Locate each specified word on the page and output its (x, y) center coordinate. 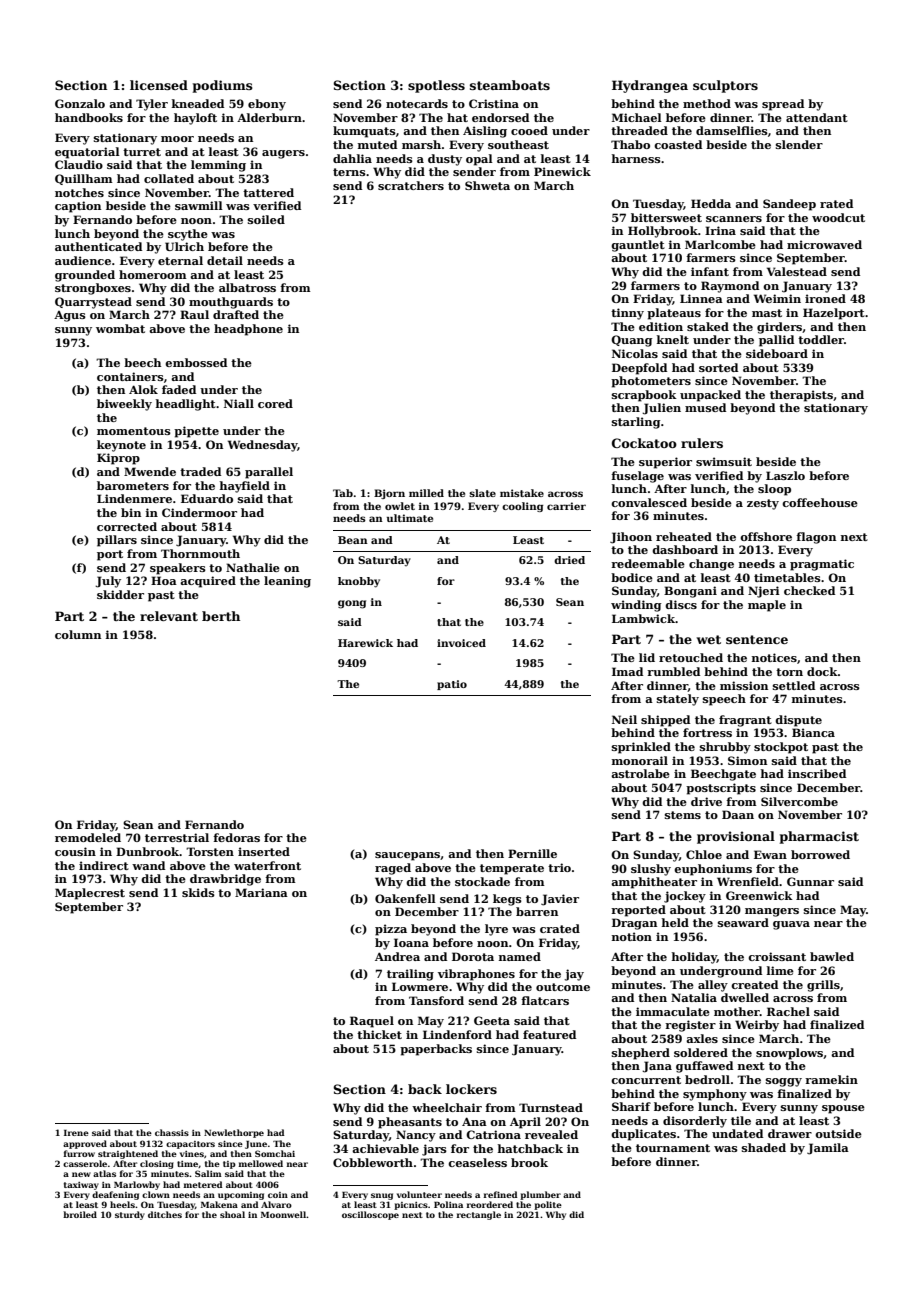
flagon (816, 538)
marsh (421, 144)
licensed (159, 85)
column (78, 634)
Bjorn (389, 494)
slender (799, 144)
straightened (128, 1154)
